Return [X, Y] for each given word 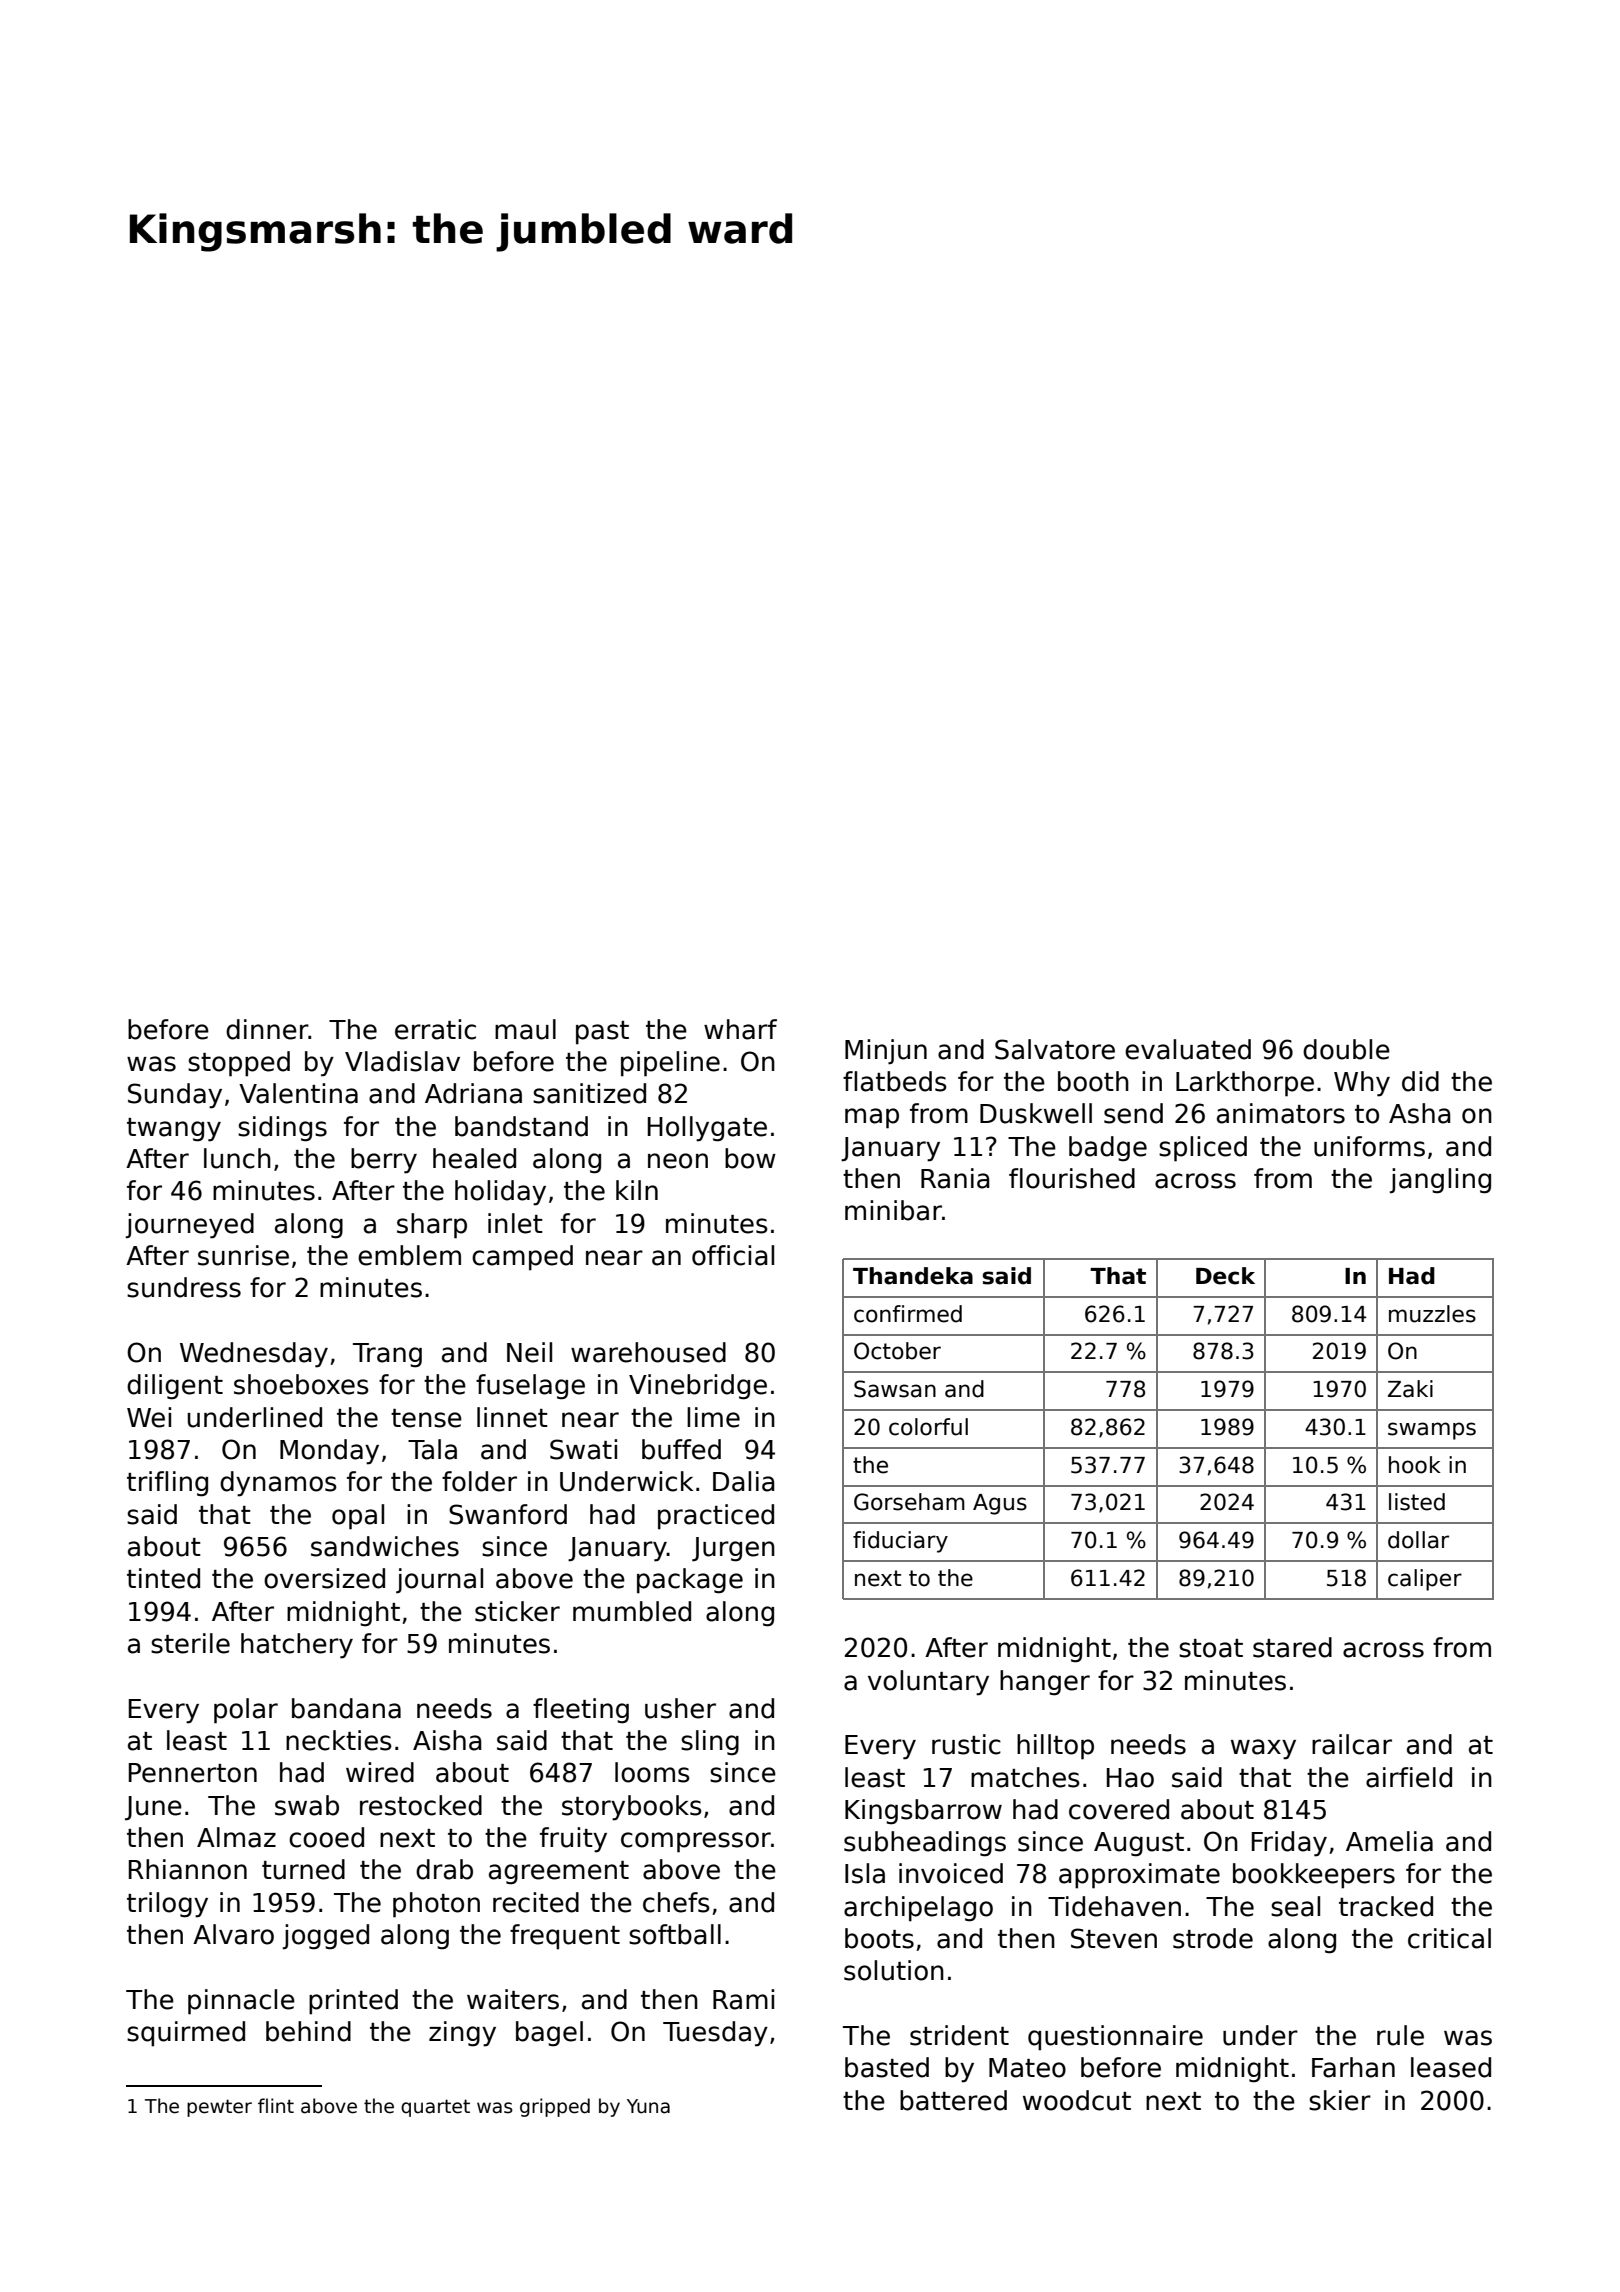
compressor [696, 1842]
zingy [462, 2034]
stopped [239, 1064]
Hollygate [707, 1129]
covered [1119, 1809]
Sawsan [895, 1389]
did [1420, 1081]
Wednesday [254, 1355]
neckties [339, 1740]
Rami [743, 1999]
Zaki [1410, 1389]
